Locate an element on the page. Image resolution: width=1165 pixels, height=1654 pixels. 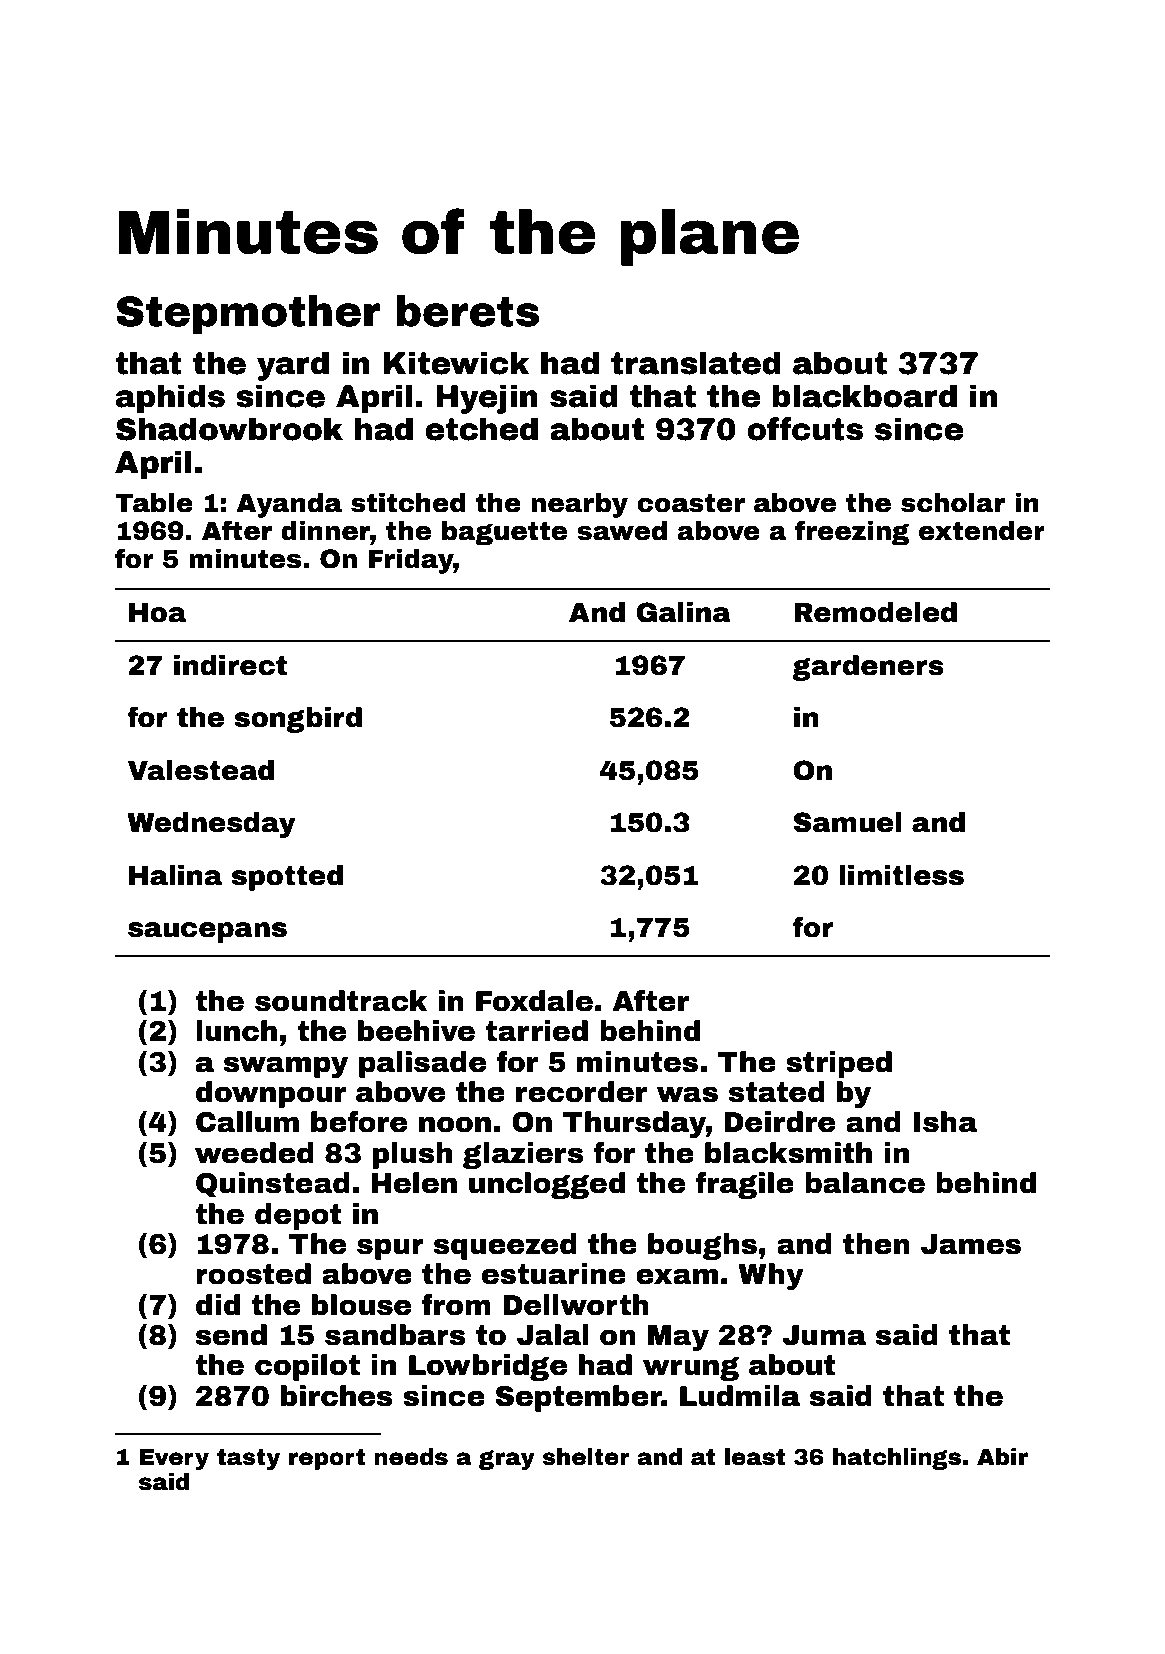
sandbars is located at coordinates (395, 1335).
